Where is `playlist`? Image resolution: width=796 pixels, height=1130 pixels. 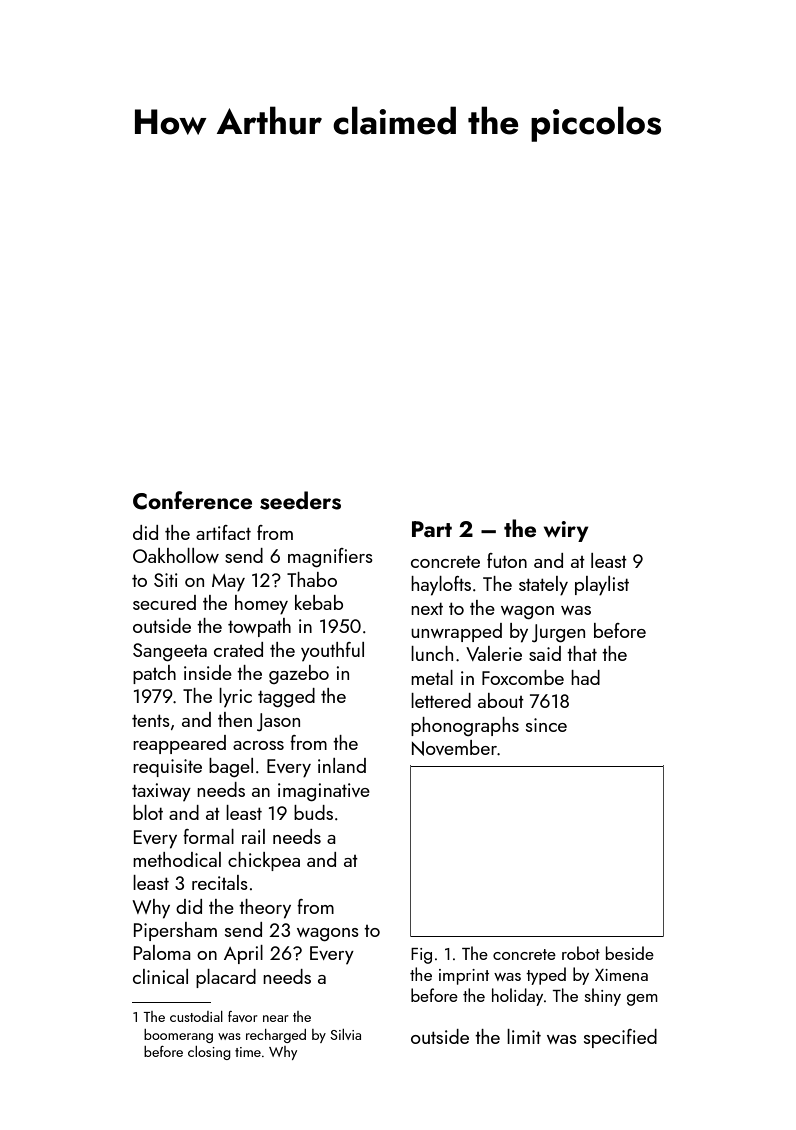
playlist is located at coordinates (602, 586).
